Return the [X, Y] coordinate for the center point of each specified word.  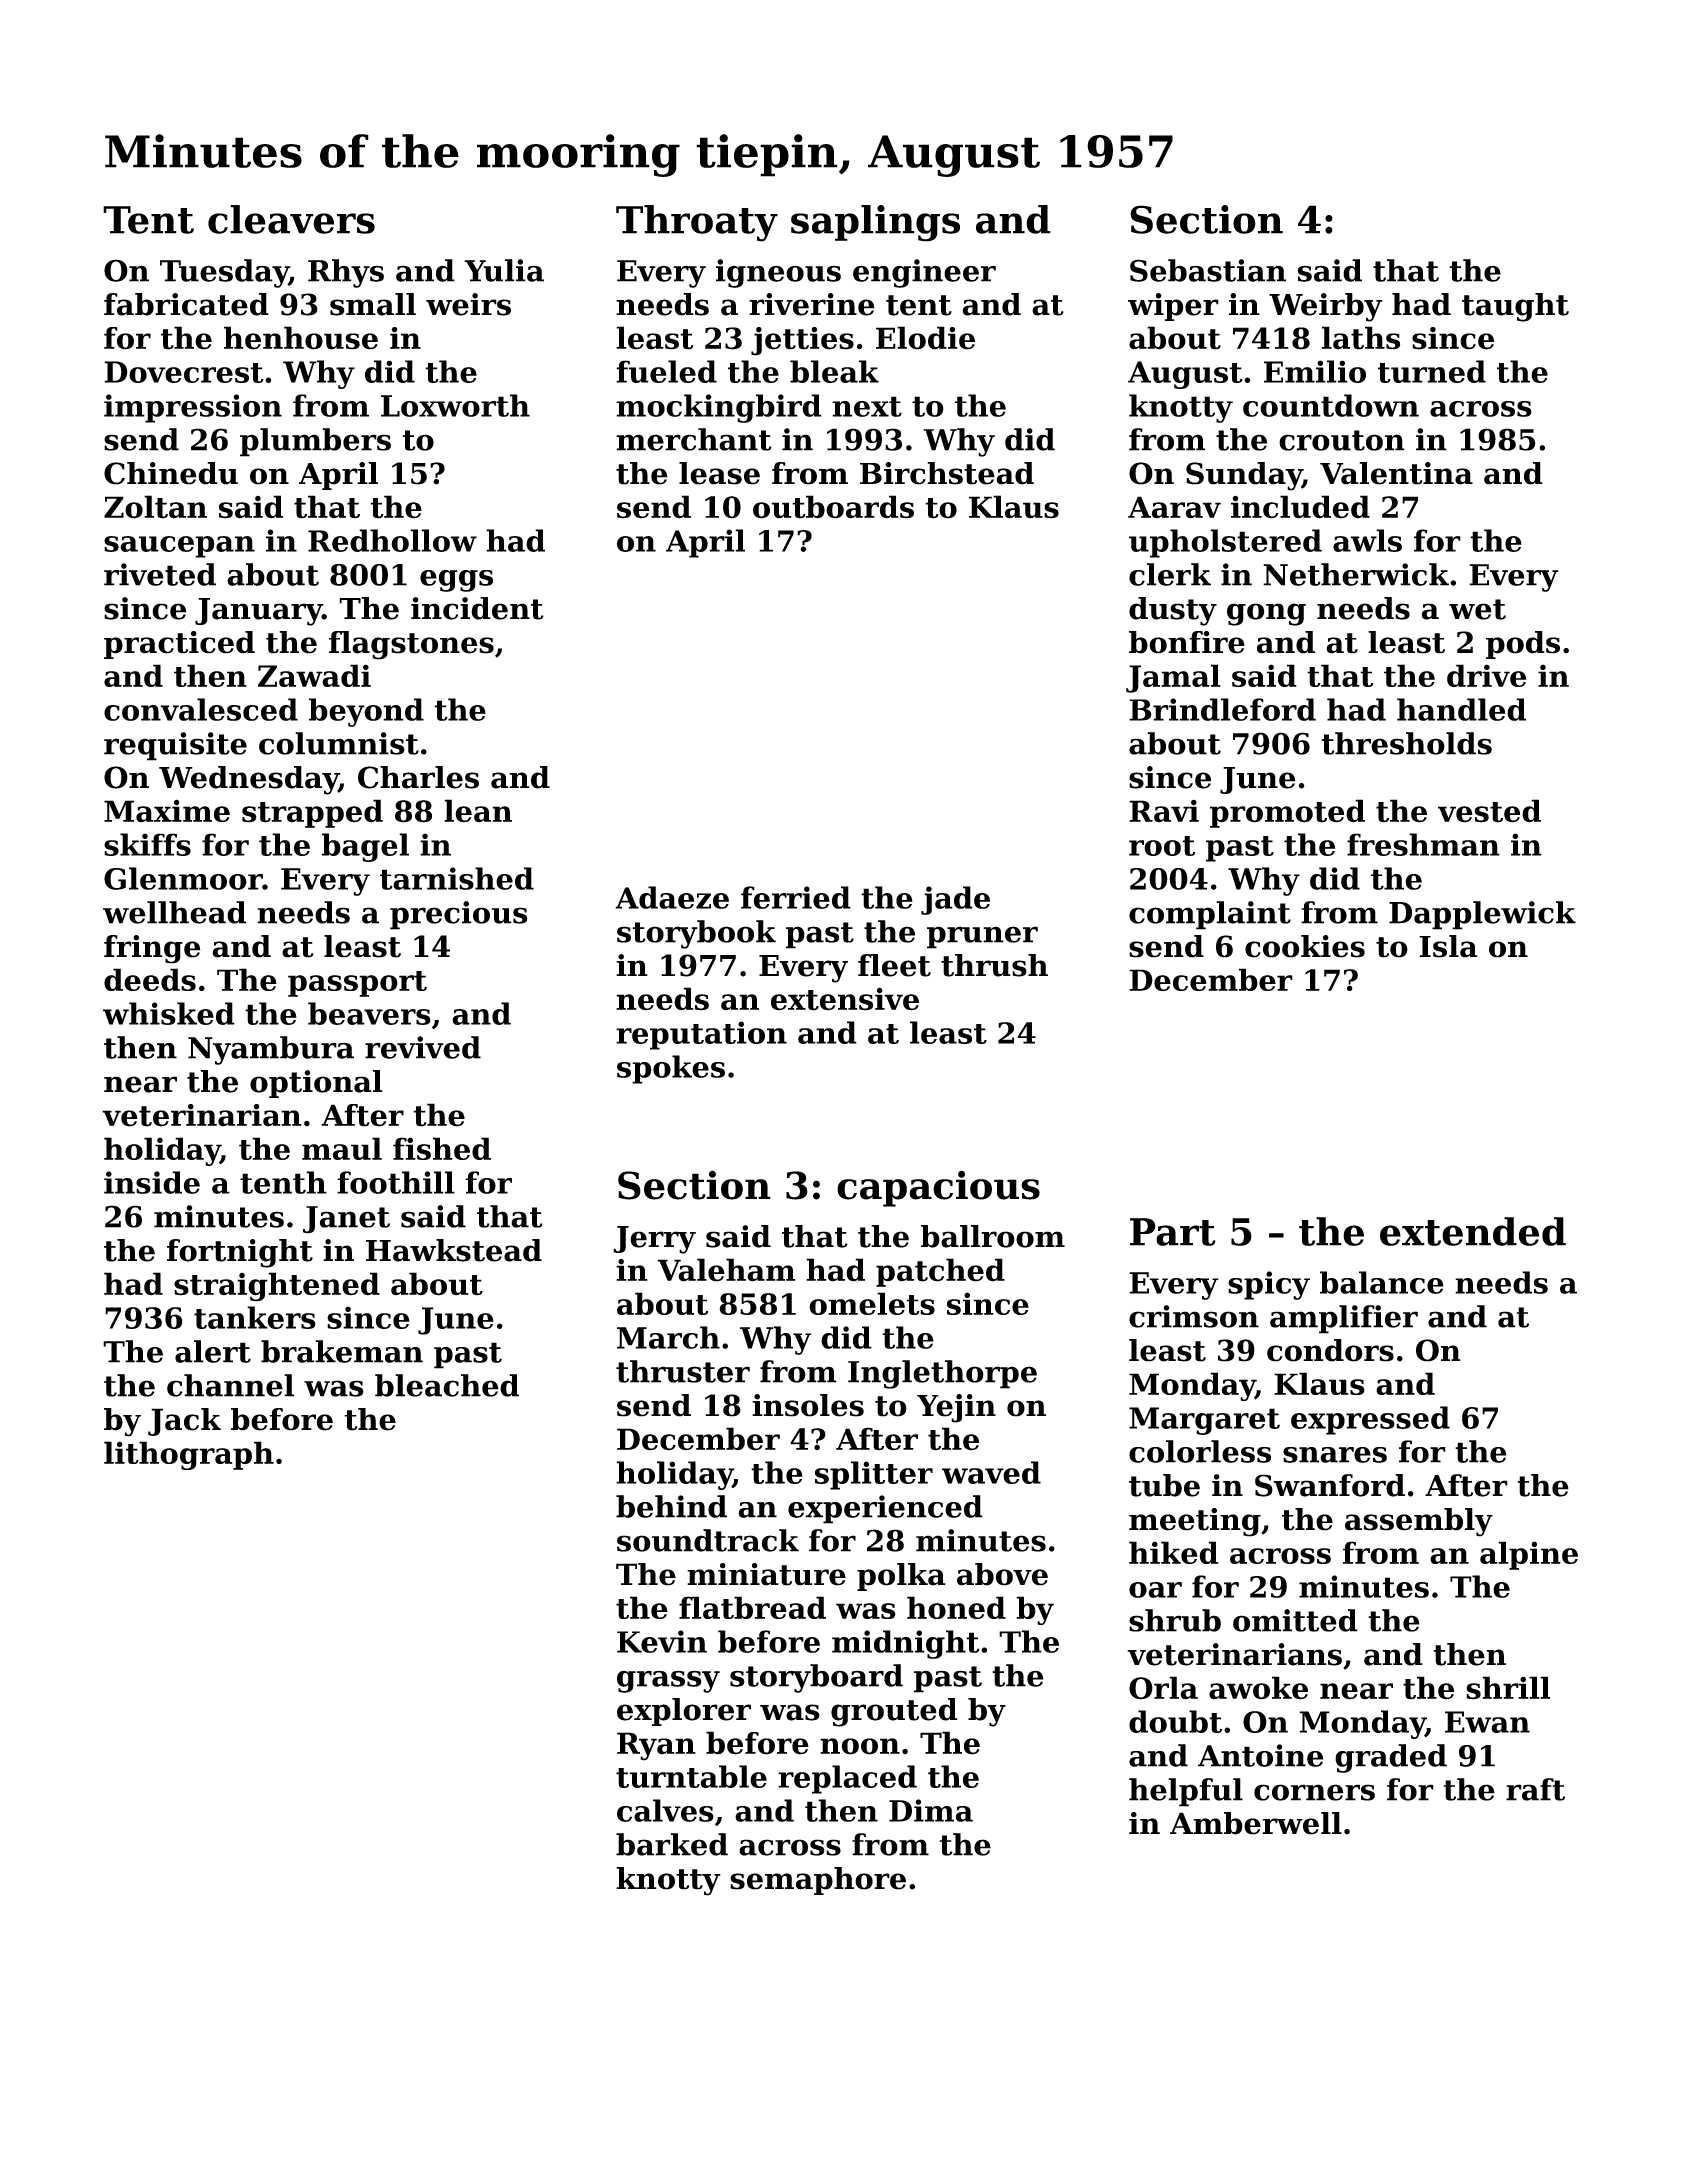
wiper [1173, 307]
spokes [671, 1069]
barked [672, 1844]
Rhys [346, 273]
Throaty [697, 223]
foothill [396, 1182]
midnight [905, 1644]
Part [1173, 1232]
